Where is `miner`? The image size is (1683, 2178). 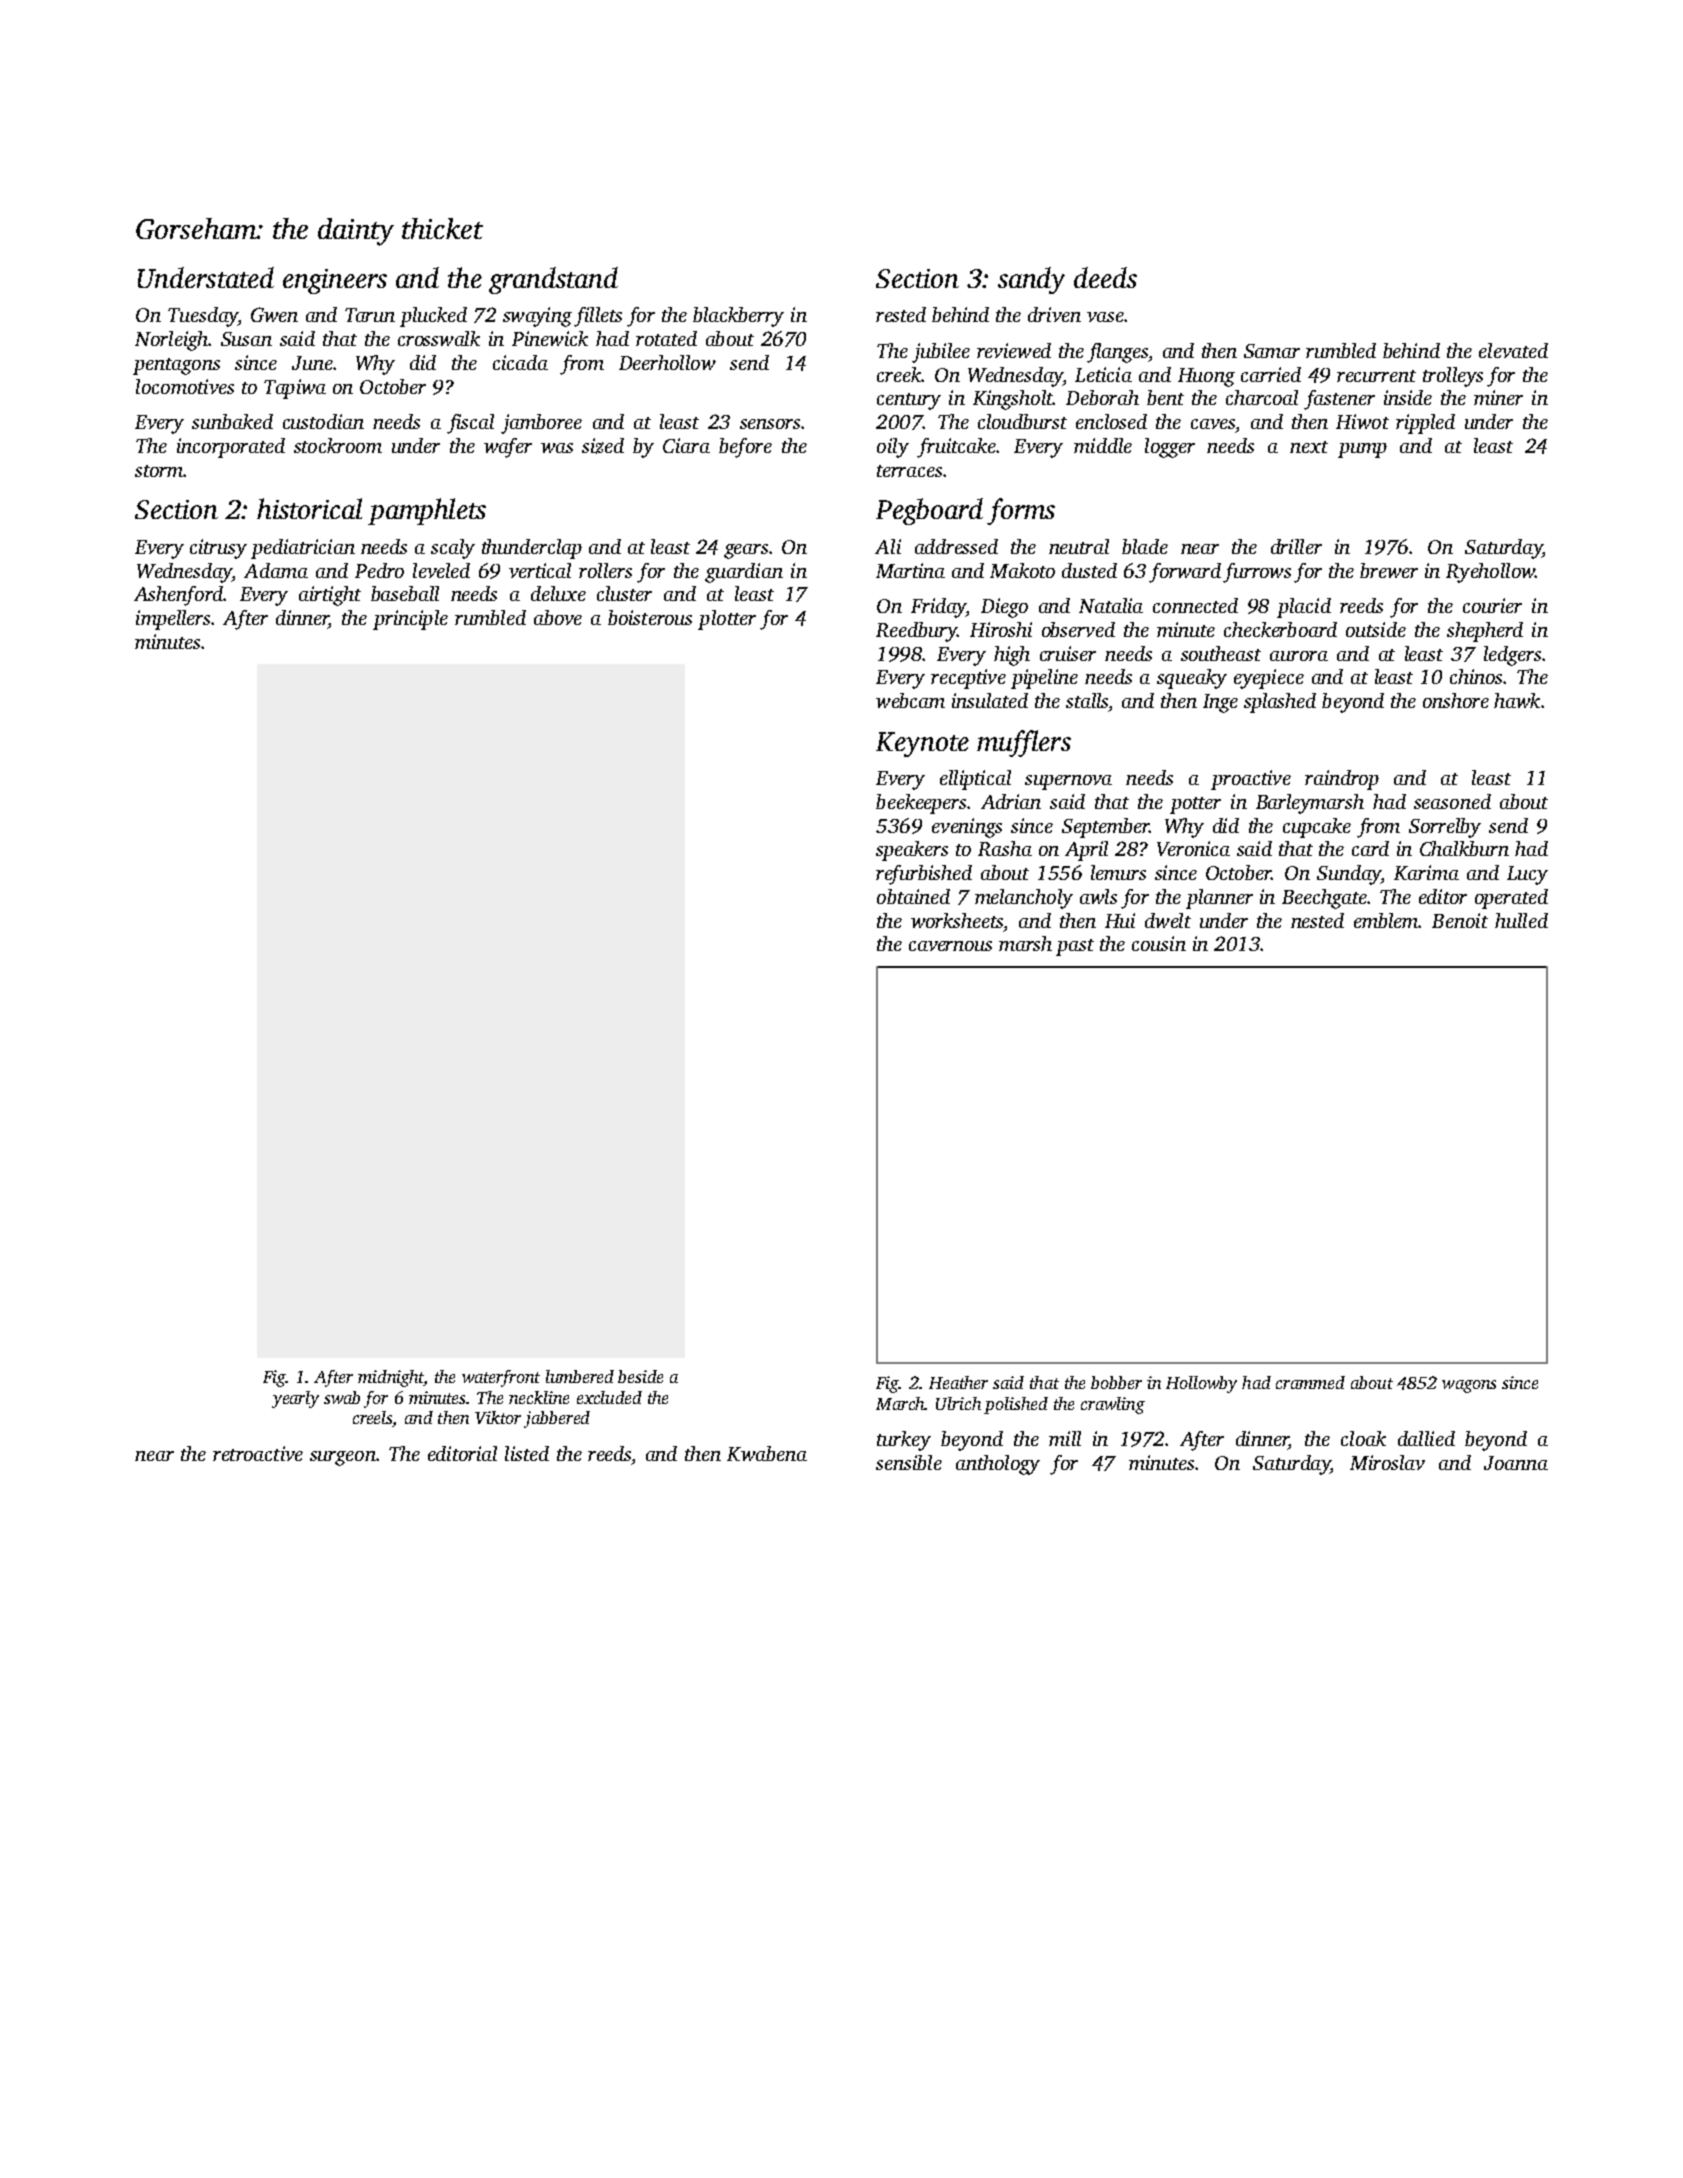 miner is located at coordinates (1498, 397).
